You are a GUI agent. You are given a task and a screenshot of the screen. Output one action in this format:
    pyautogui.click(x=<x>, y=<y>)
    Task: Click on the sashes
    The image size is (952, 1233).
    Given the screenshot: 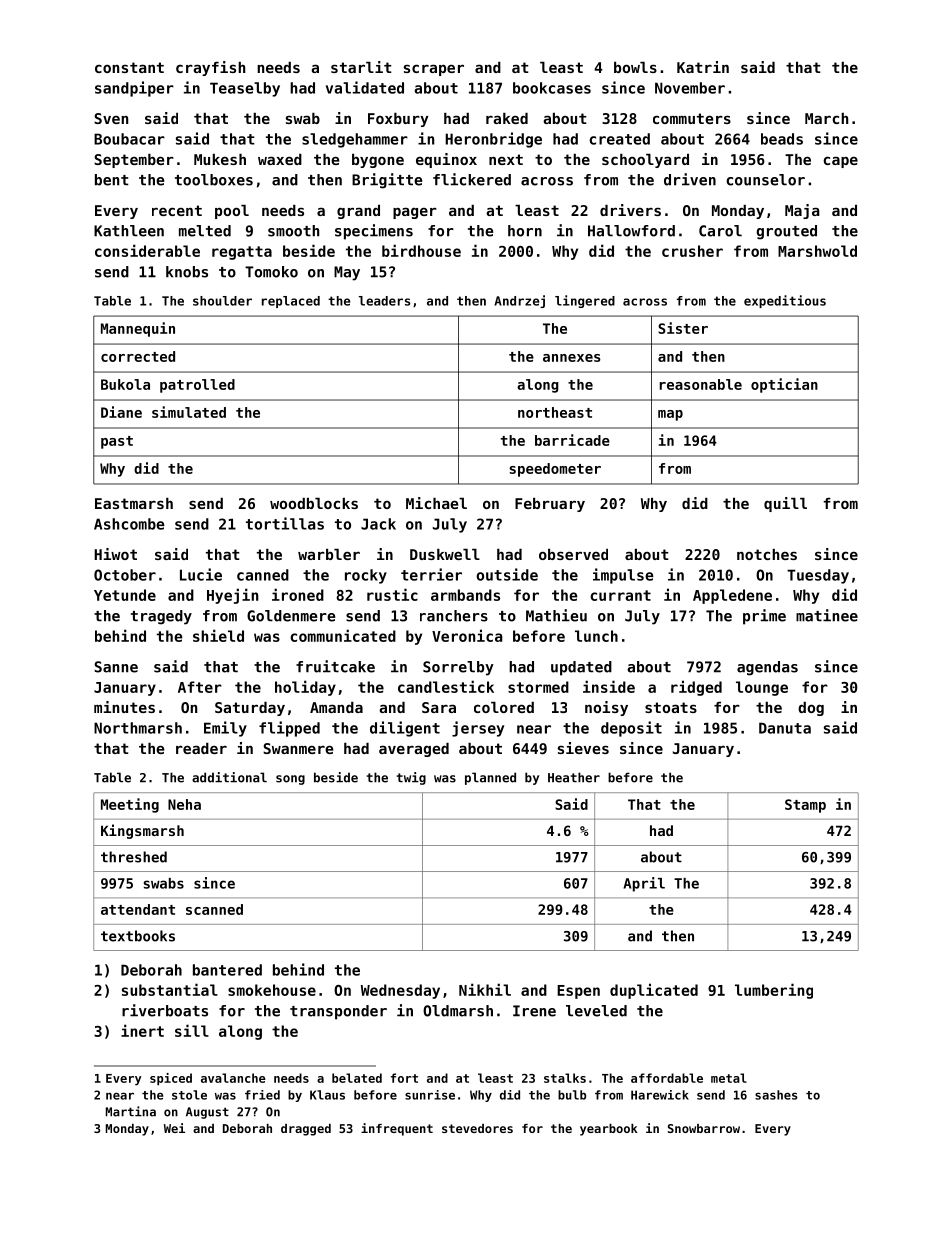 What is the action you would take?
    pyautogui.click(x=776, y=1095)
